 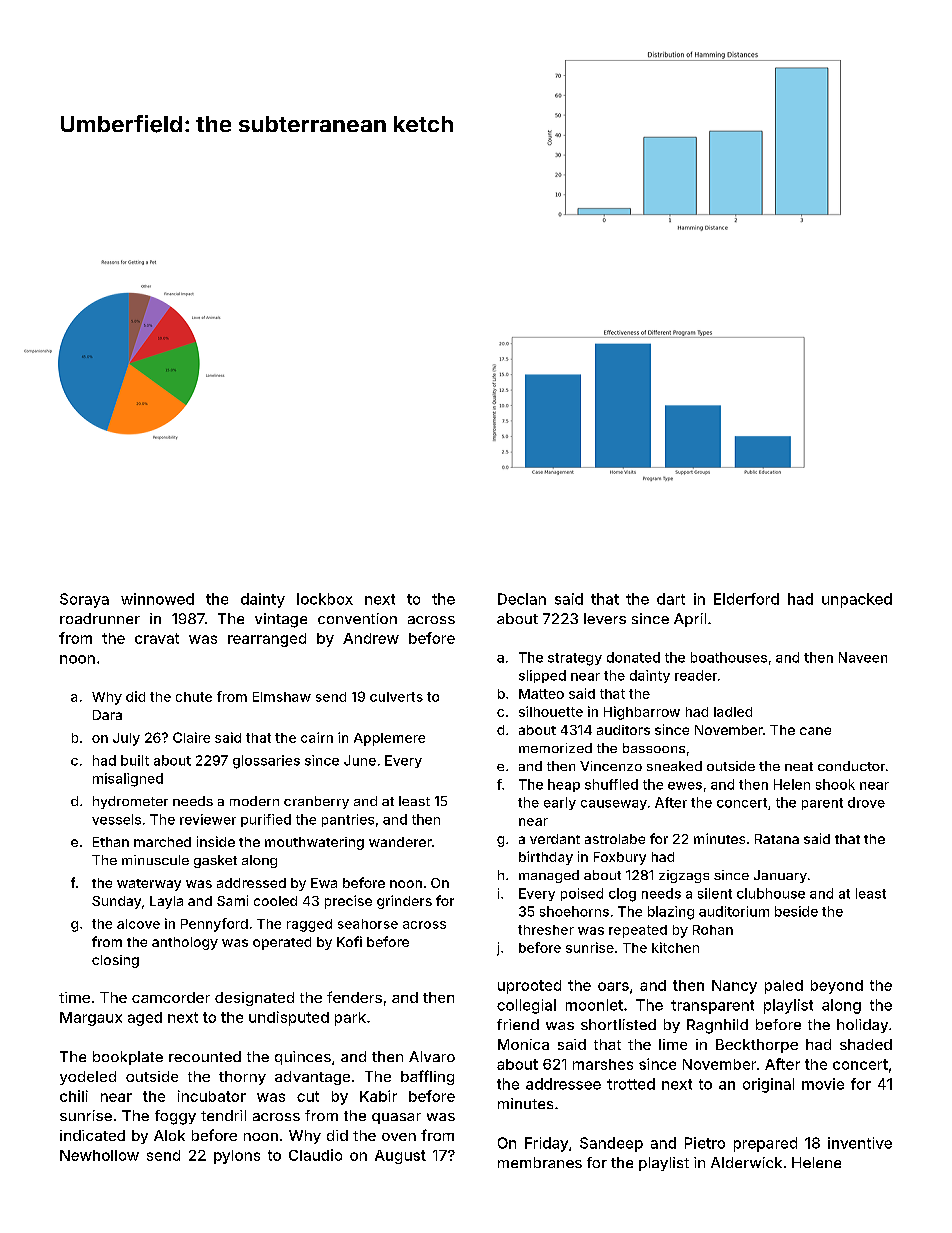 What do you see at coordinates (631, 1084) in the screenshot?
I see `trotted` at bounding box center [631, 1084].
